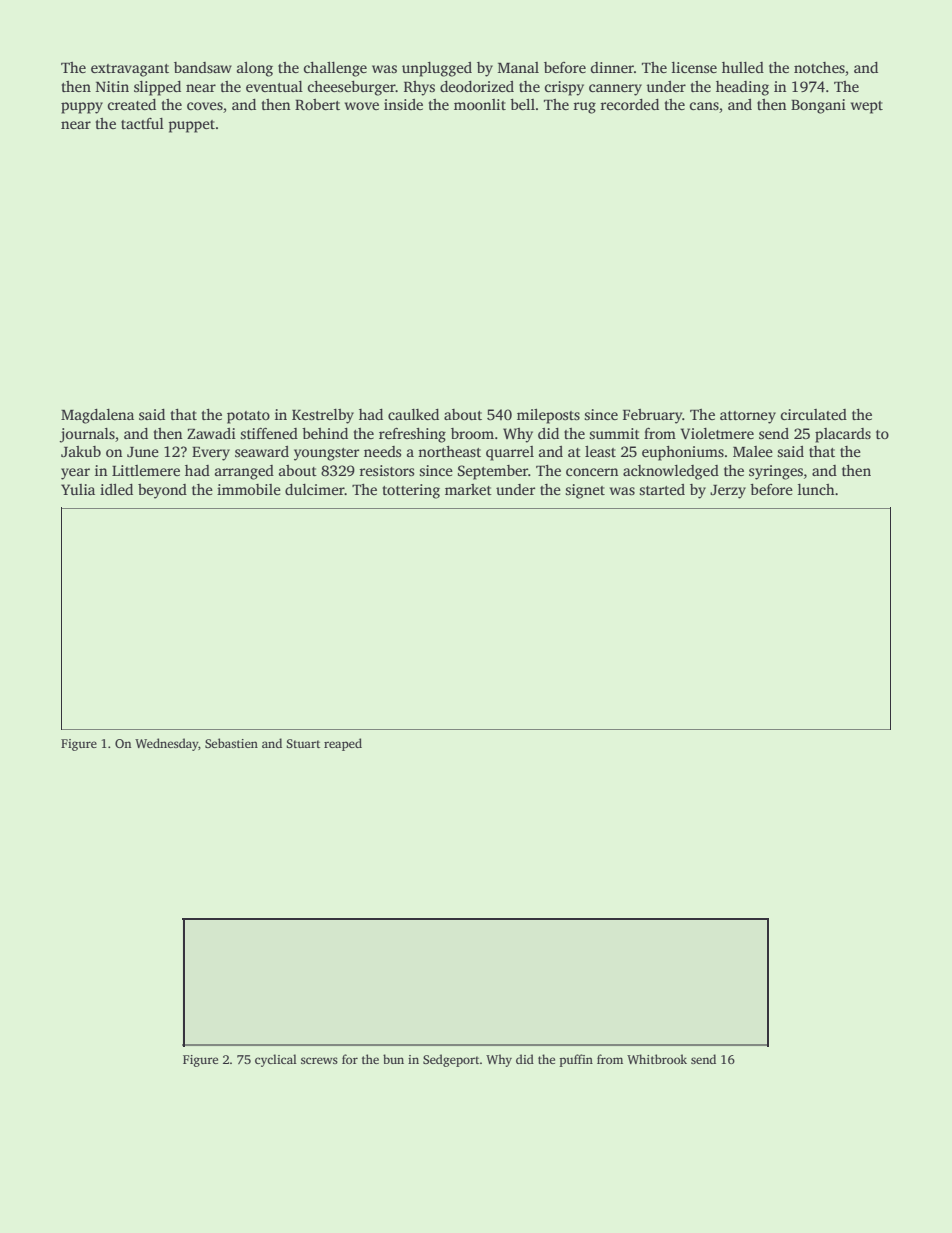  I want to click on wept, so click(867, 107).
